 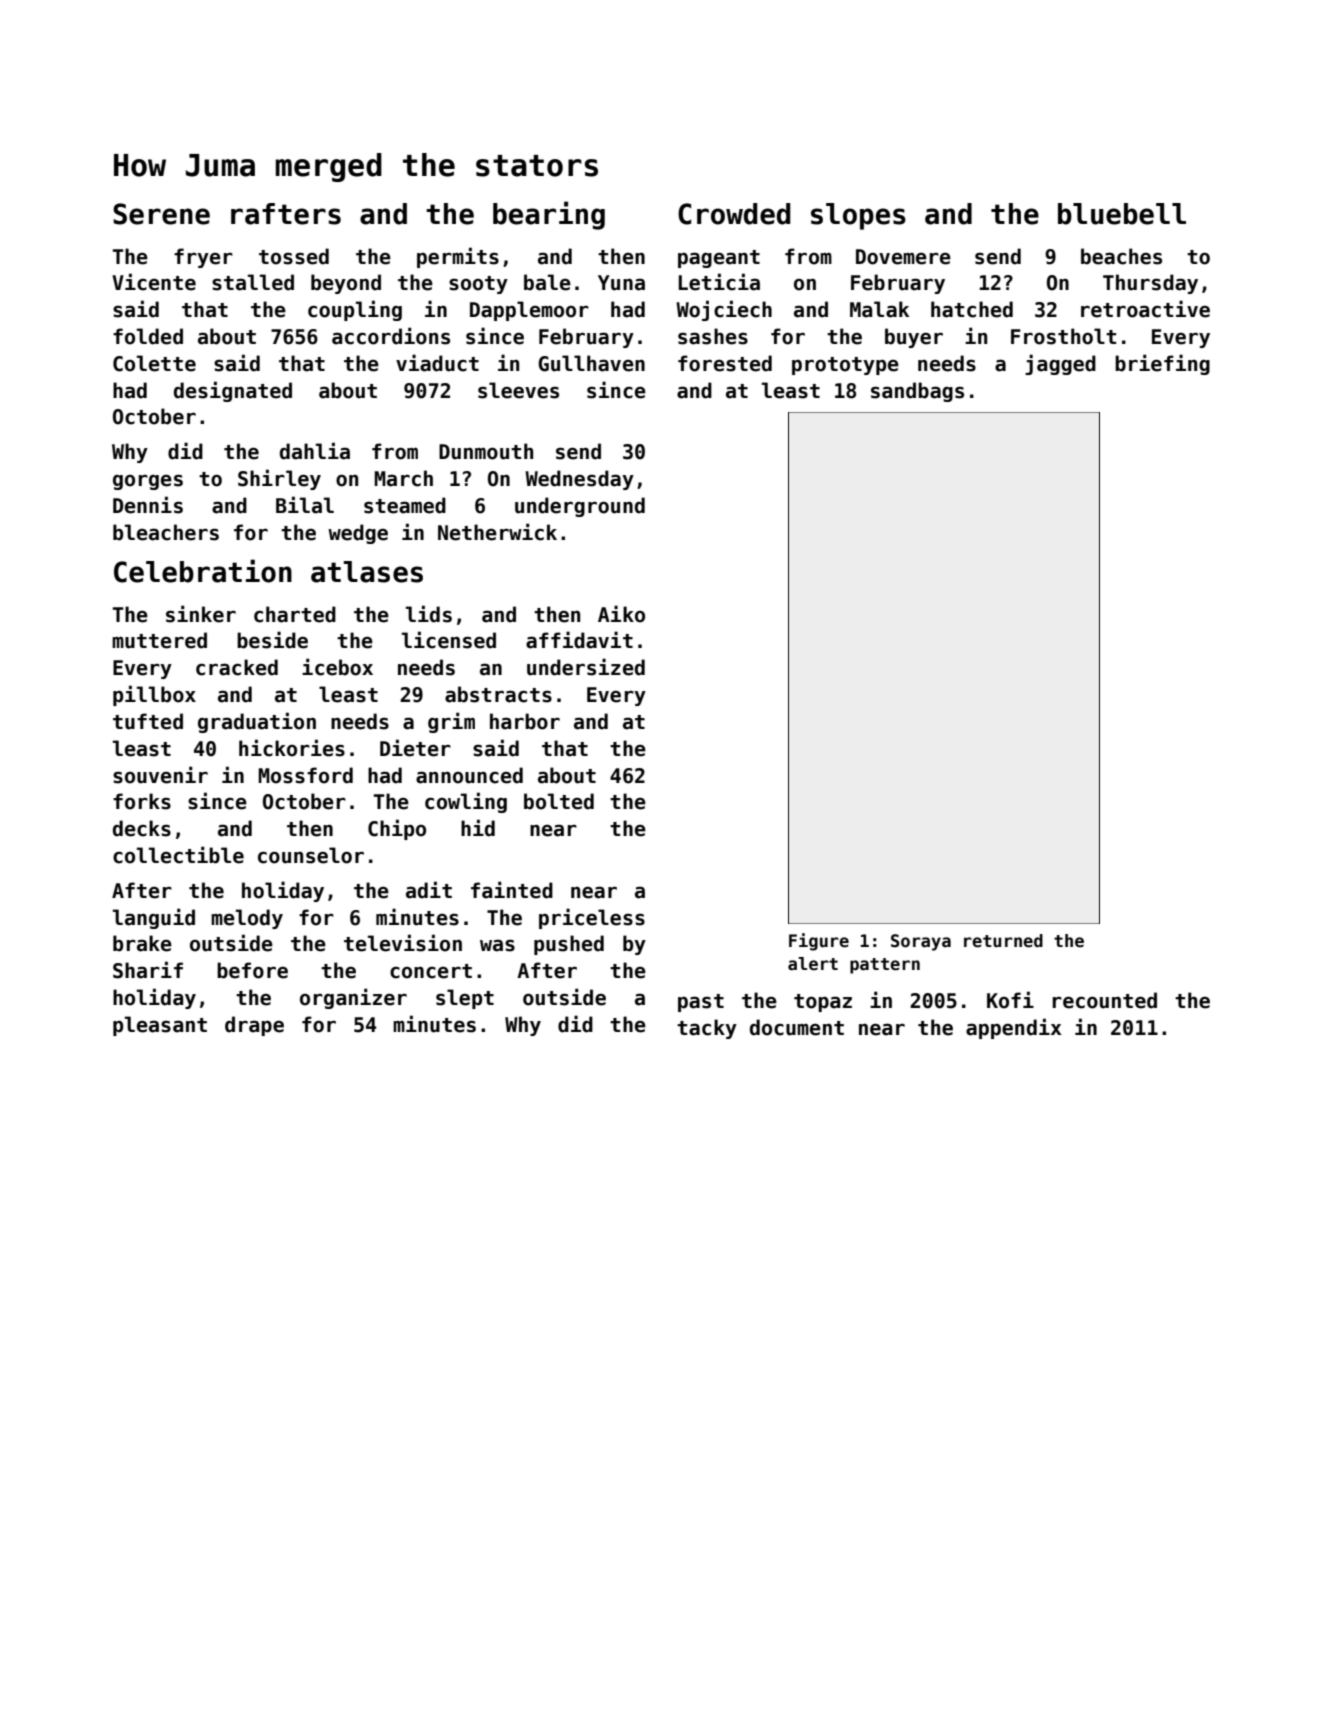 What do you see at coordinates (253, 282) in the document?
I see `stalled` at bounding box center [253, 282].
